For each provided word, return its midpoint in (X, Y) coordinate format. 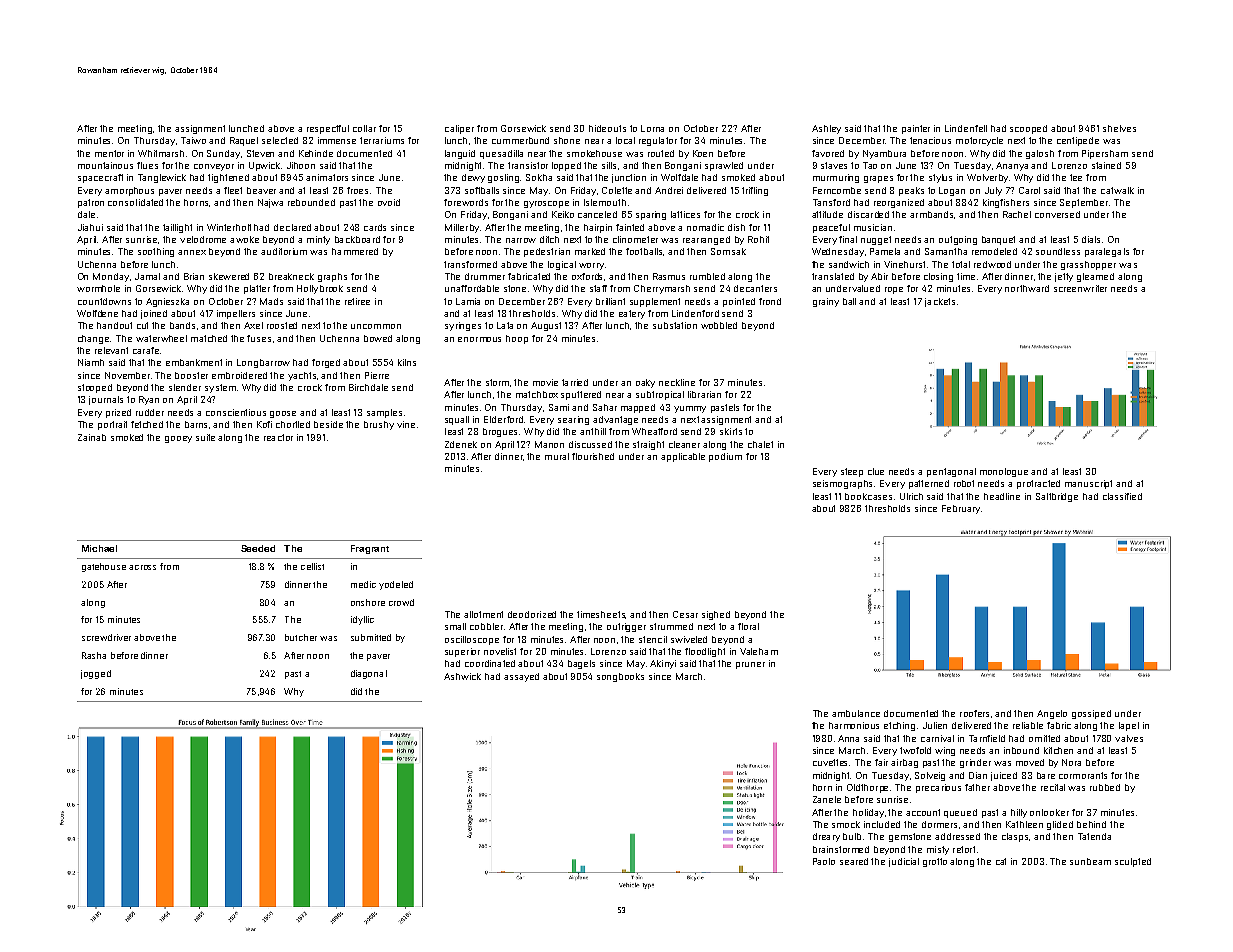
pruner (750, 665)
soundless (1058, 251)
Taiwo (193, 140)
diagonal (369, 674)
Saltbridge (1057, 497)
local (625, 140)
